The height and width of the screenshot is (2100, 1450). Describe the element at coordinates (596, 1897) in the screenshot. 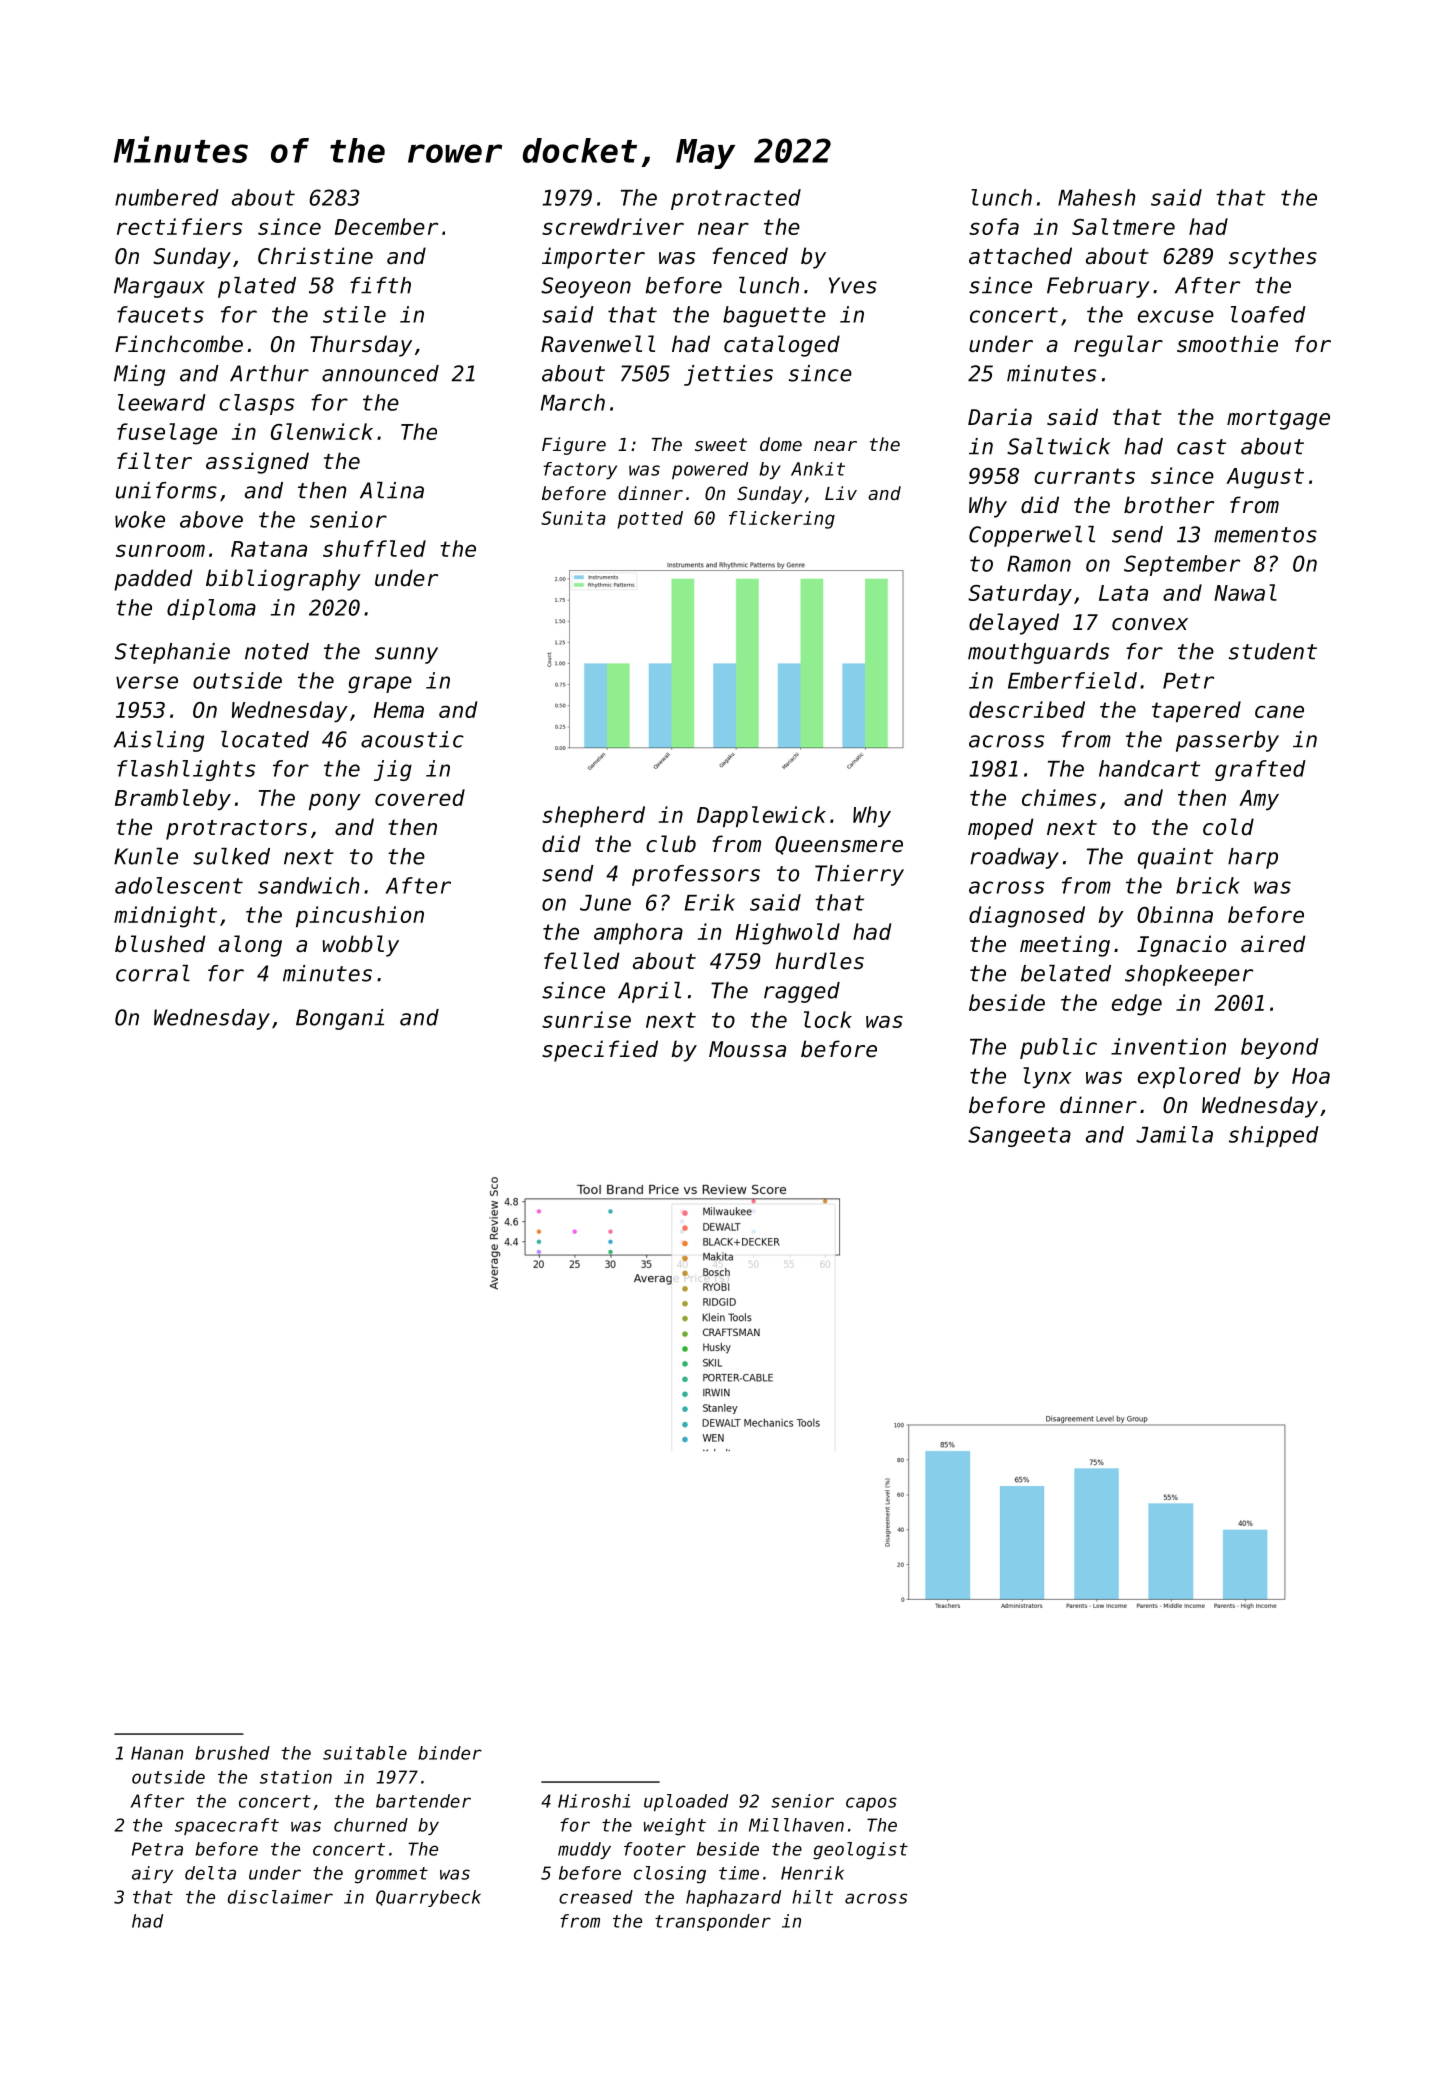

I see `creased` at that location.
